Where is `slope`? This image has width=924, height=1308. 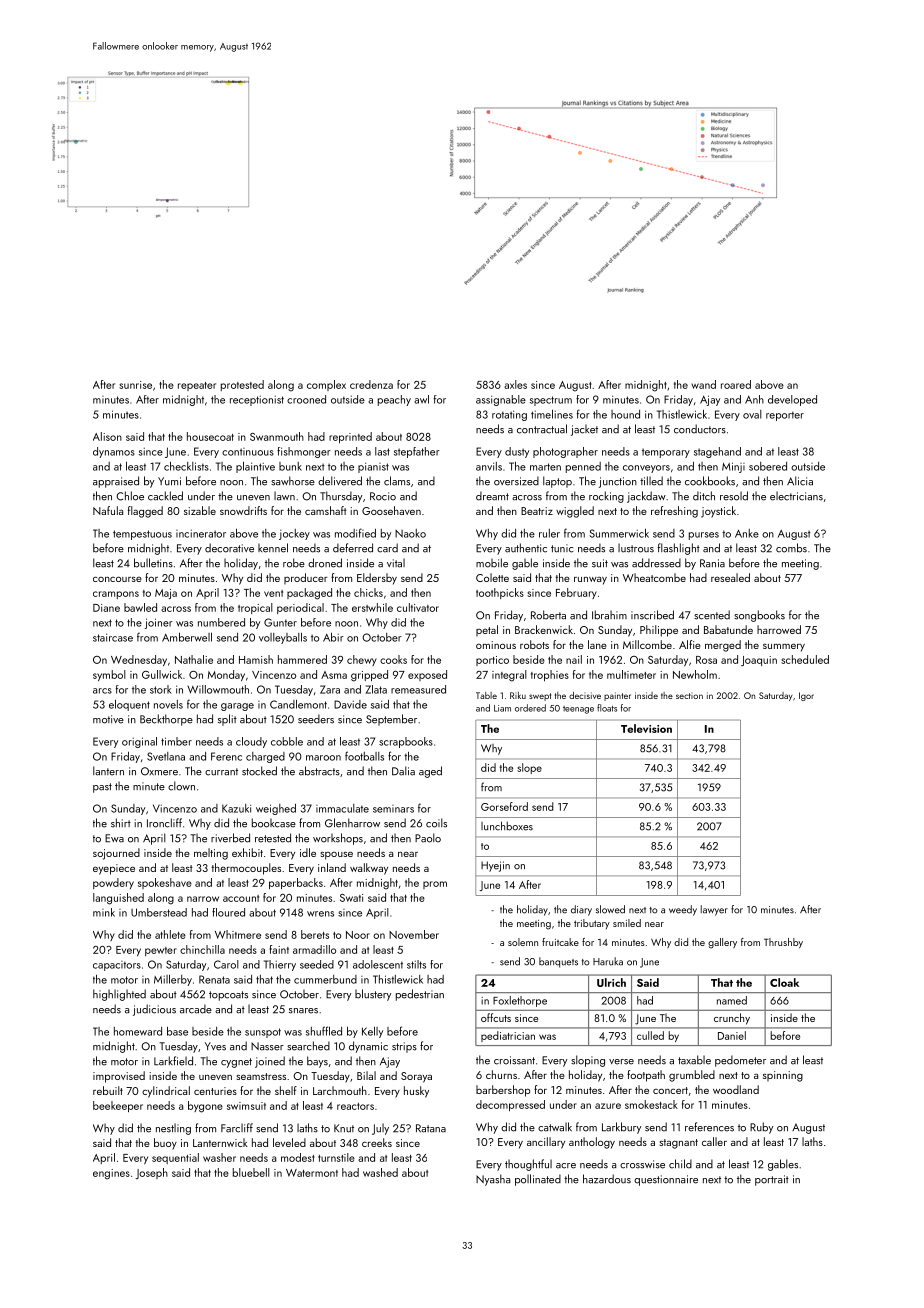
slope is located at coordinates (529, 768).
